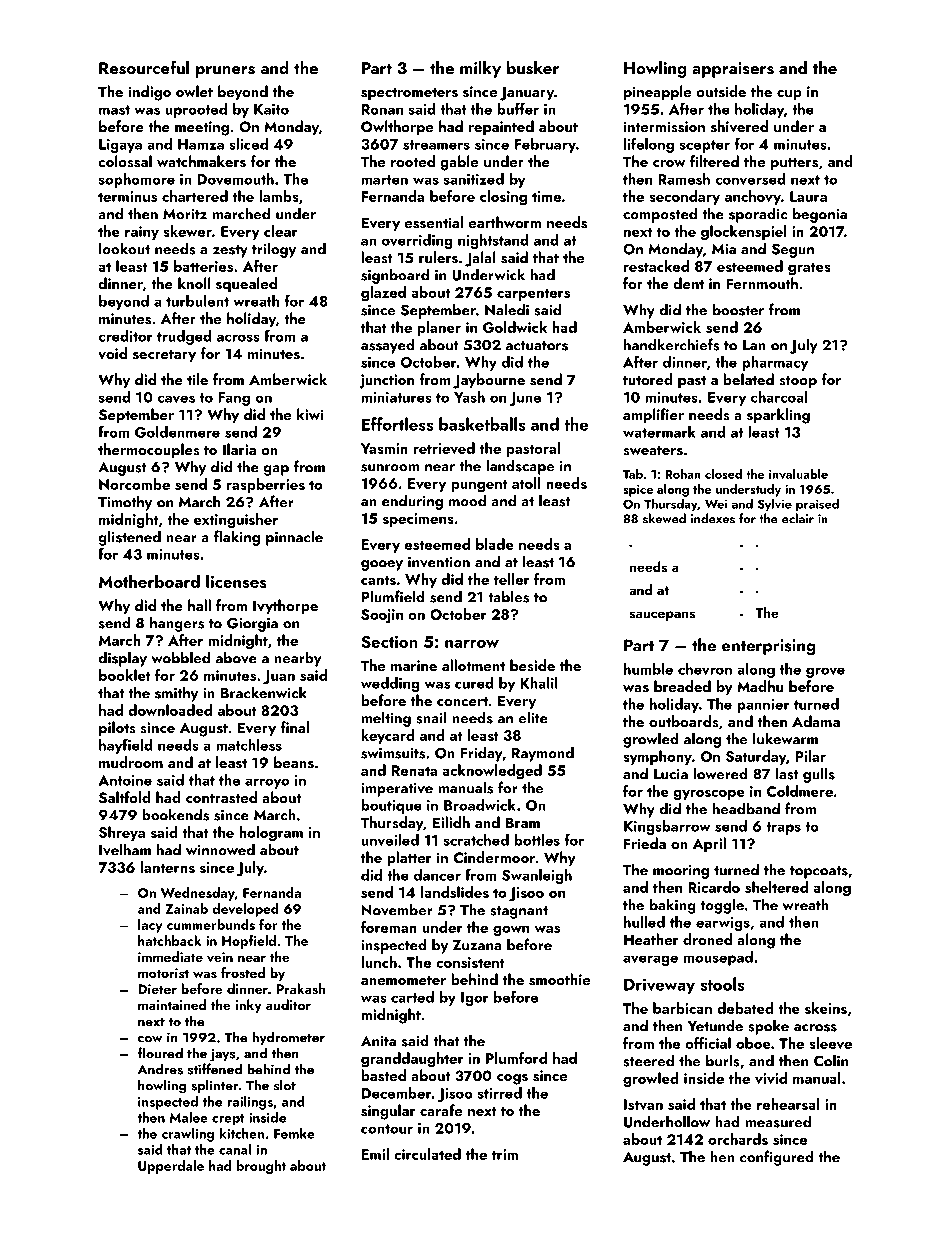 The width and height of the document is (952, 1233). I want to click on sparkling, so click(778, 416).
